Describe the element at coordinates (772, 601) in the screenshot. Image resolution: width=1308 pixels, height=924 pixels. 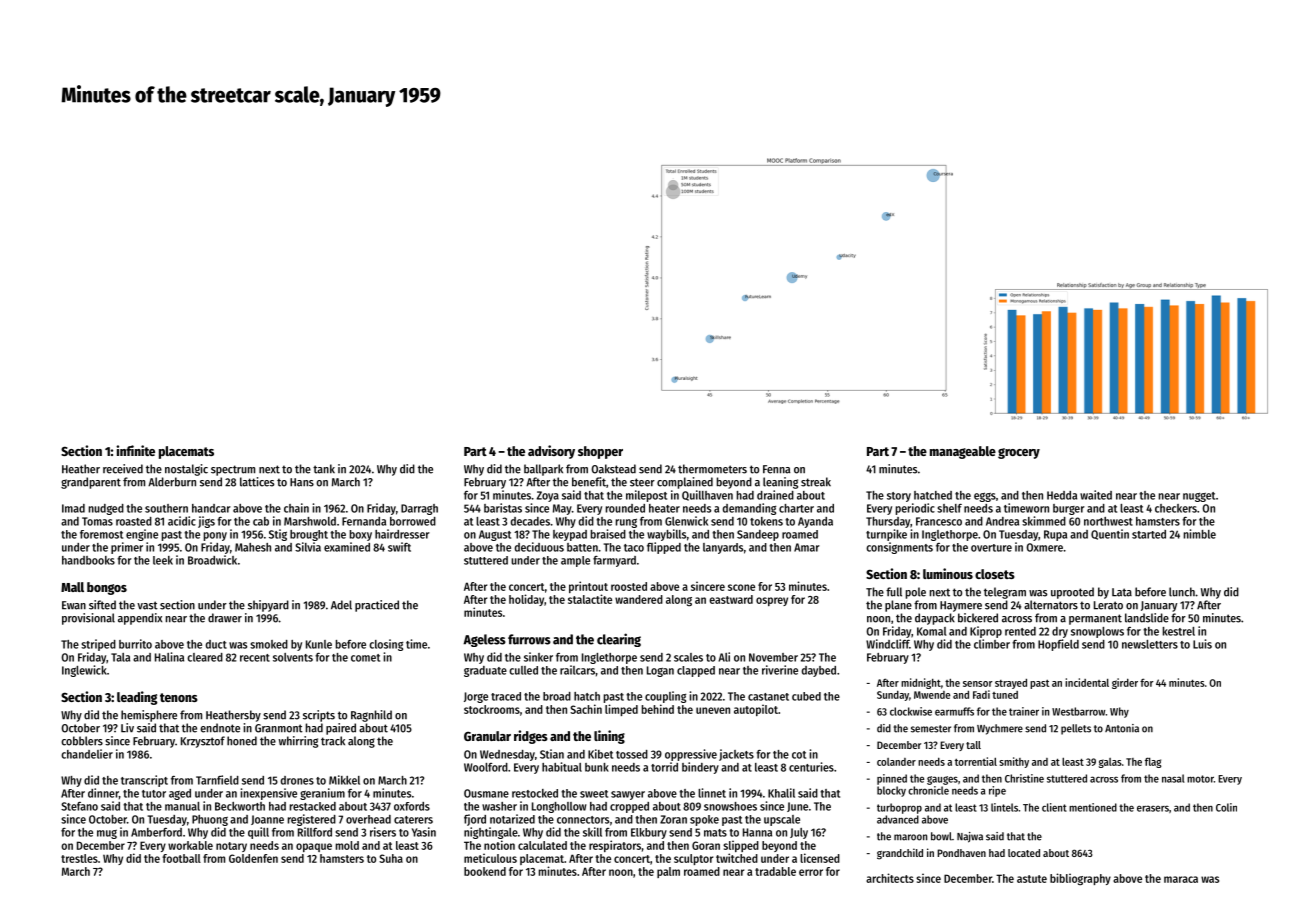
I see `osprey` at that location.
